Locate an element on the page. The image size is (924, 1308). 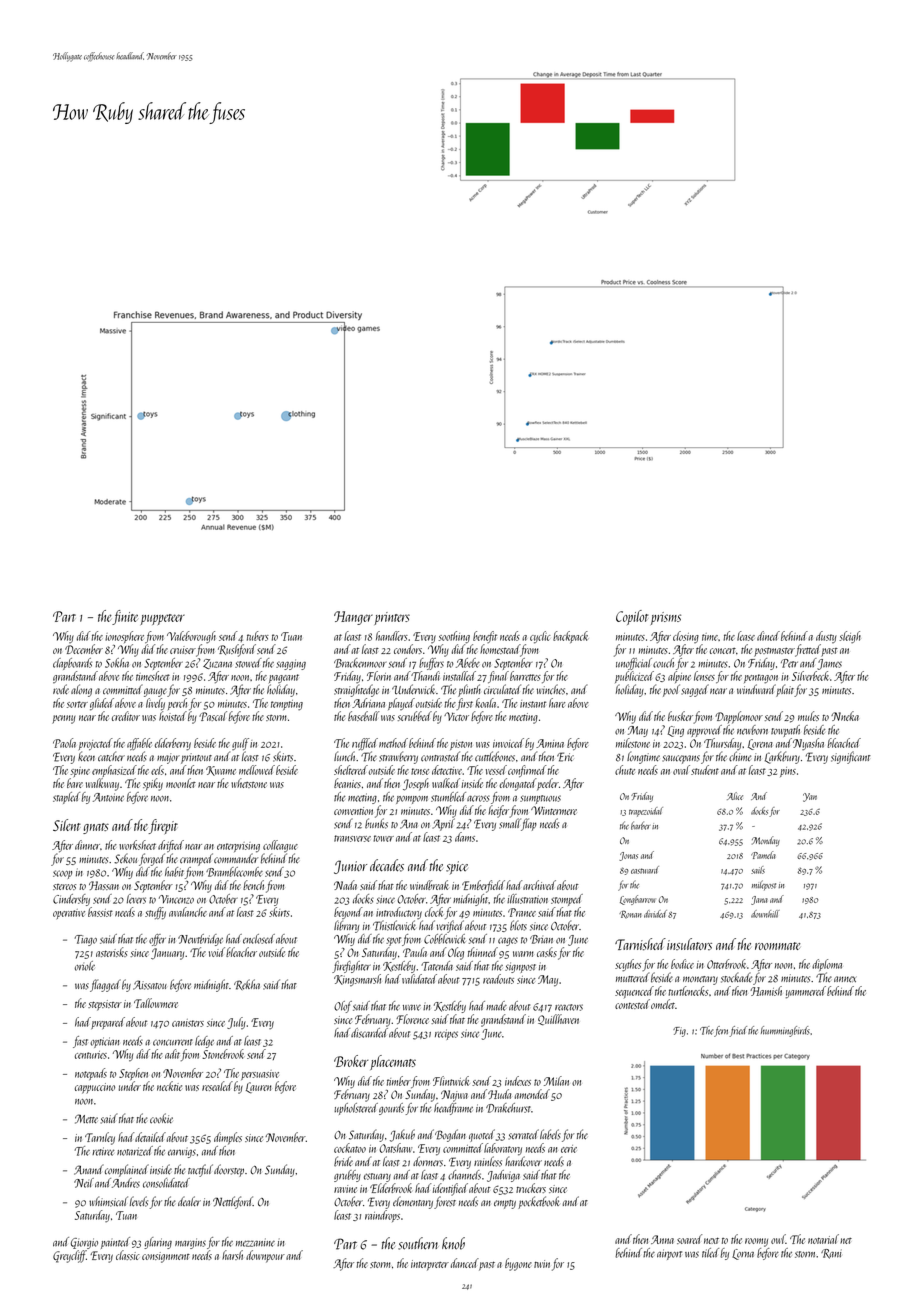
bassist is located at coordinates (100, 912).
